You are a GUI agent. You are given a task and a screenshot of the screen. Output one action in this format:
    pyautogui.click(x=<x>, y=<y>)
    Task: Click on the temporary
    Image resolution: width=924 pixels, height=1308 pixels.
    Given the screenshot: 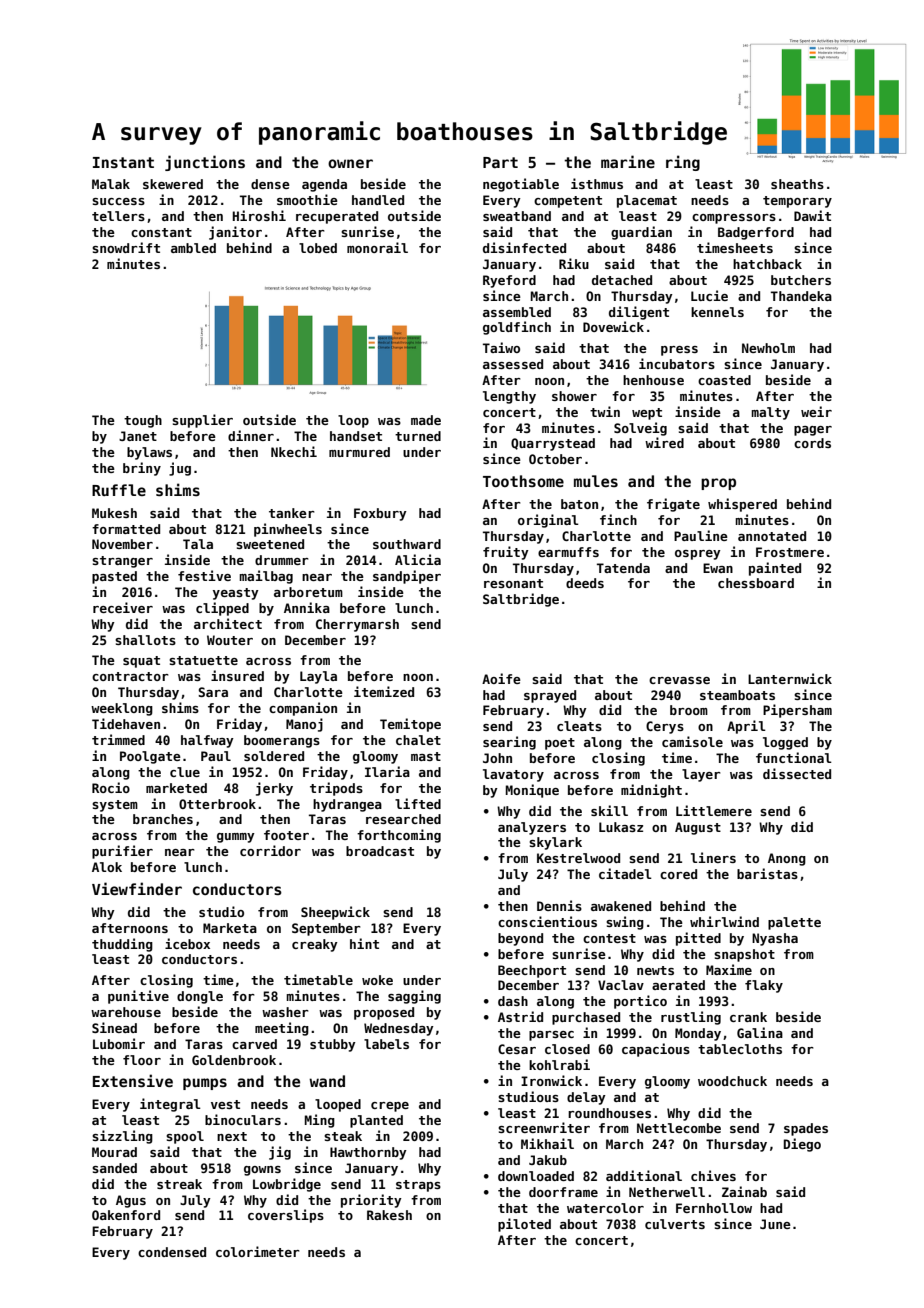 What is the action you would take?
    pyautogui.click(x=797, y=202)
